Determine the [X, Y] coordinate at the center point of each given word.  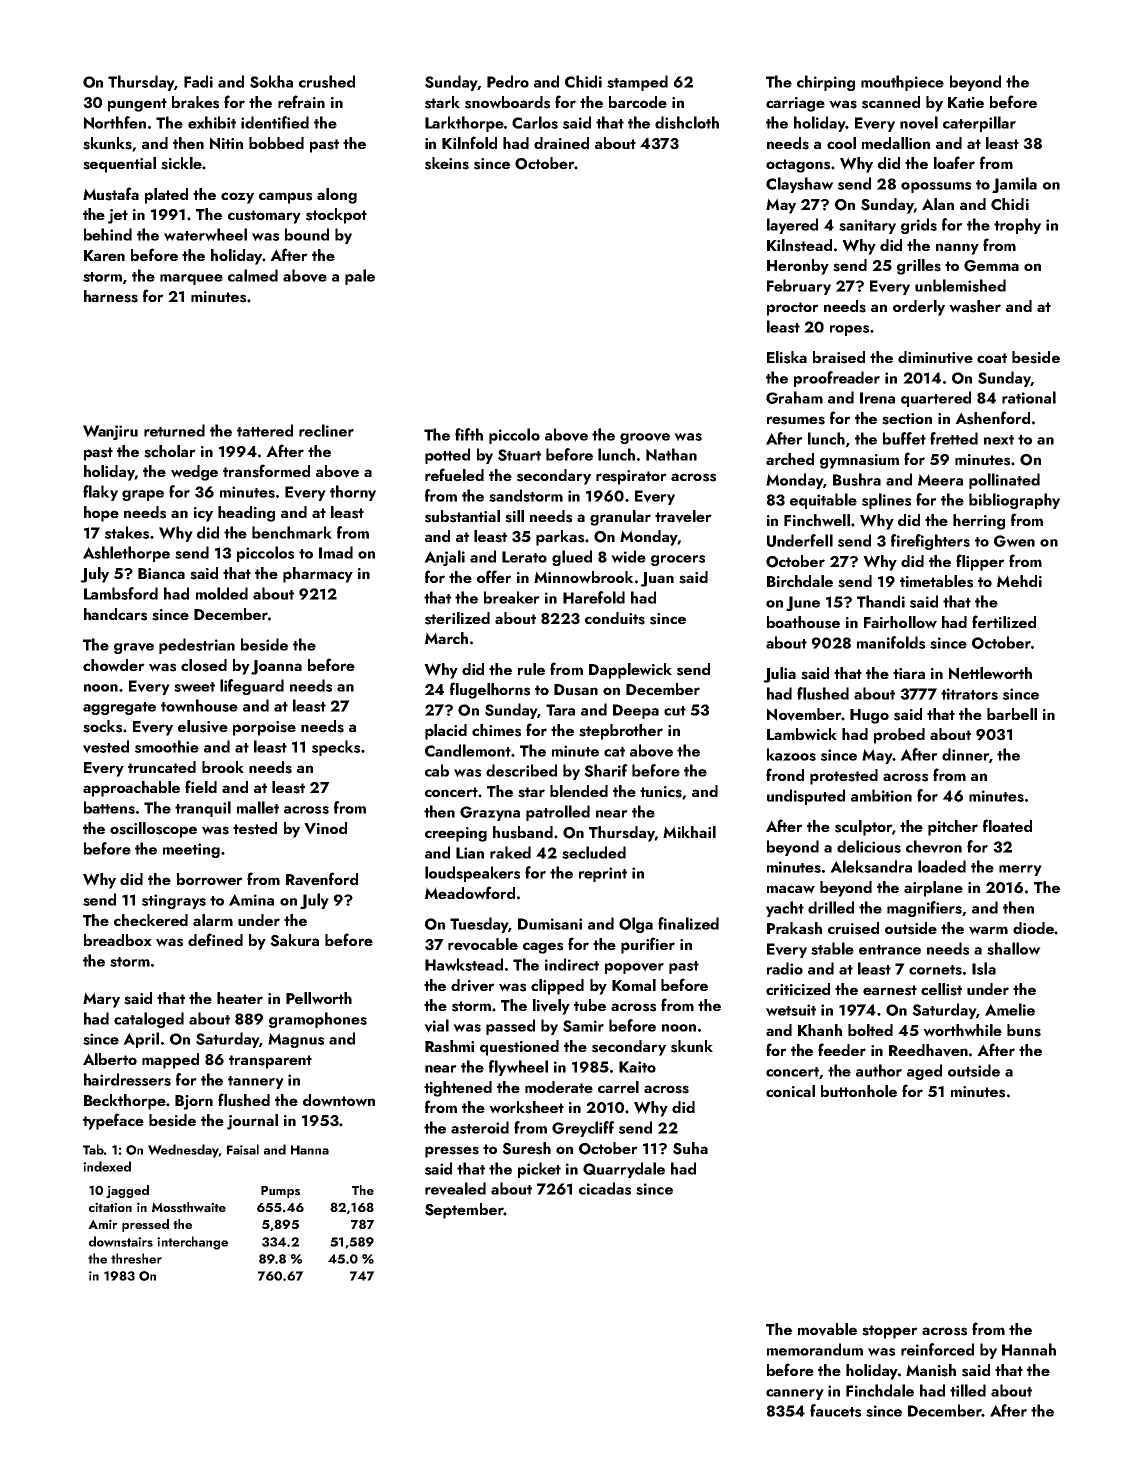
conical [790, 1091]
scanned [891, 102]
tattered [265, 430]
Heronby [798, 267]
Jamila [1014, 185]
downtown [339, 1100]
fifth [469, 434]
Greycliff [583, 1129]
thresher [136, 1258]
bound [307, 234]
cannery [795, 1394]
